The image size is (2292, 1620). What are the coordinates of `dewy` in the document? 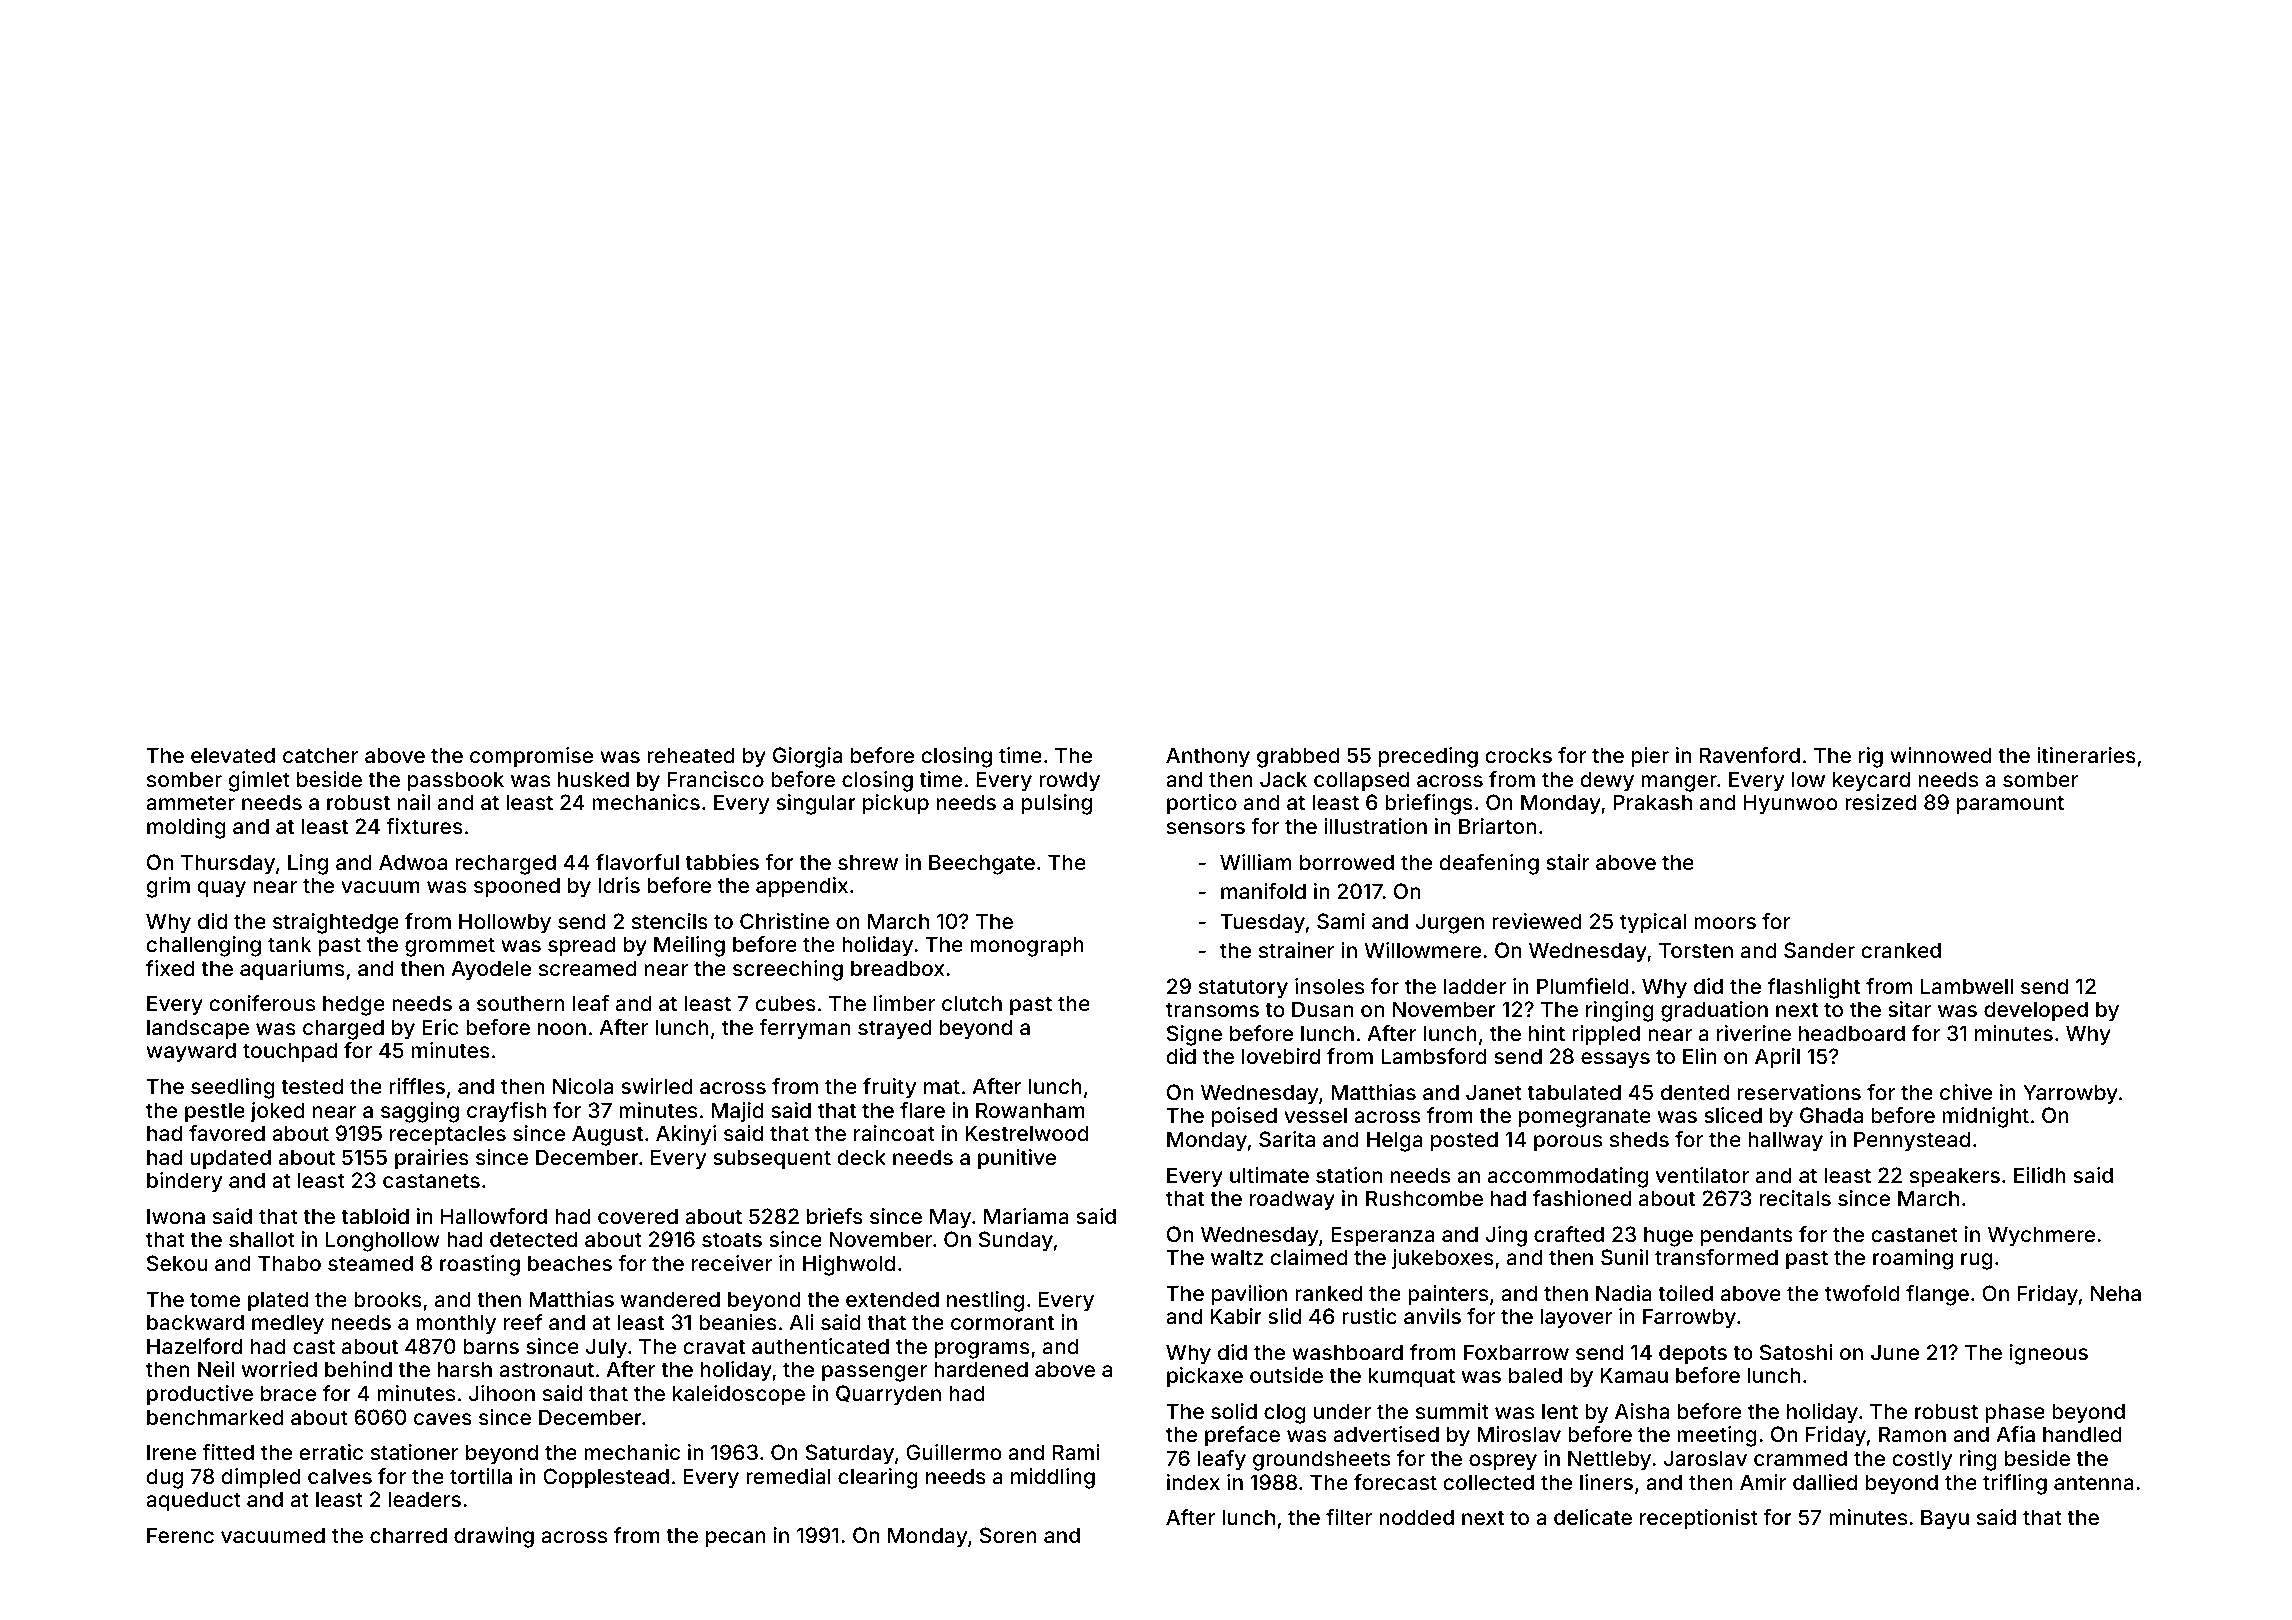 It's located at (1607, 781).
